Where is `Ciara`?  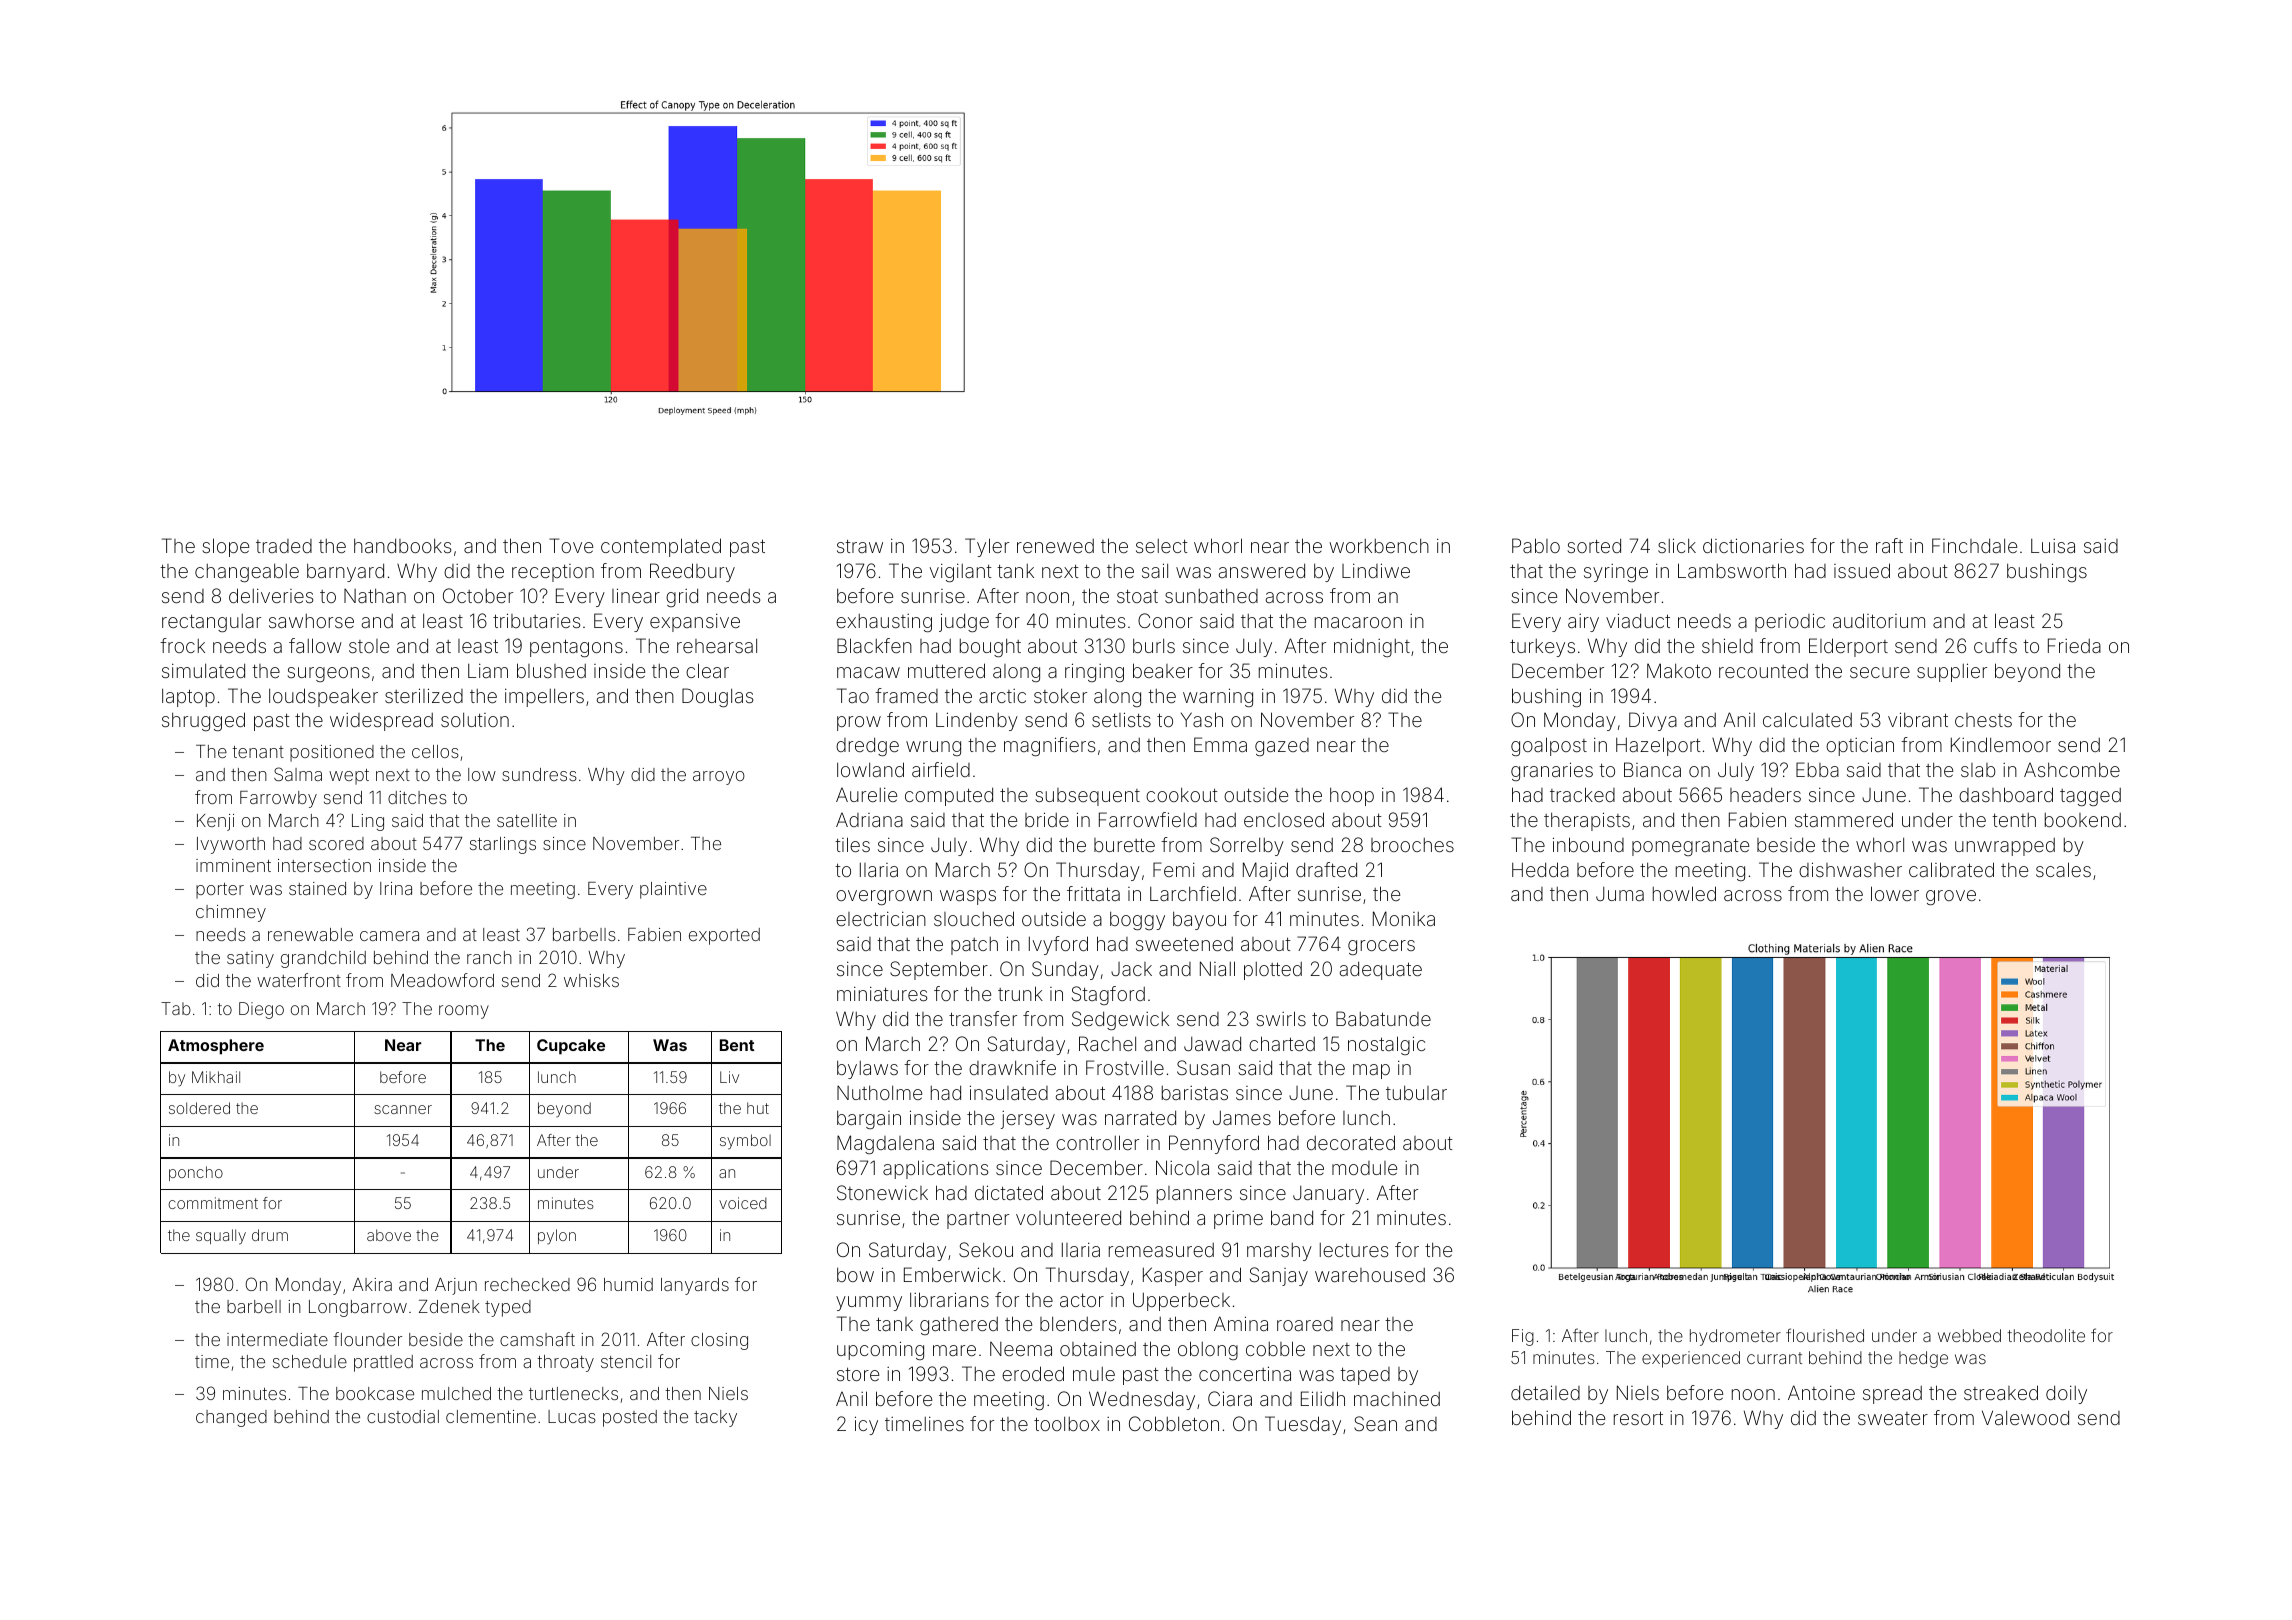 Ciara is located at coordinates (1230, 1398).
